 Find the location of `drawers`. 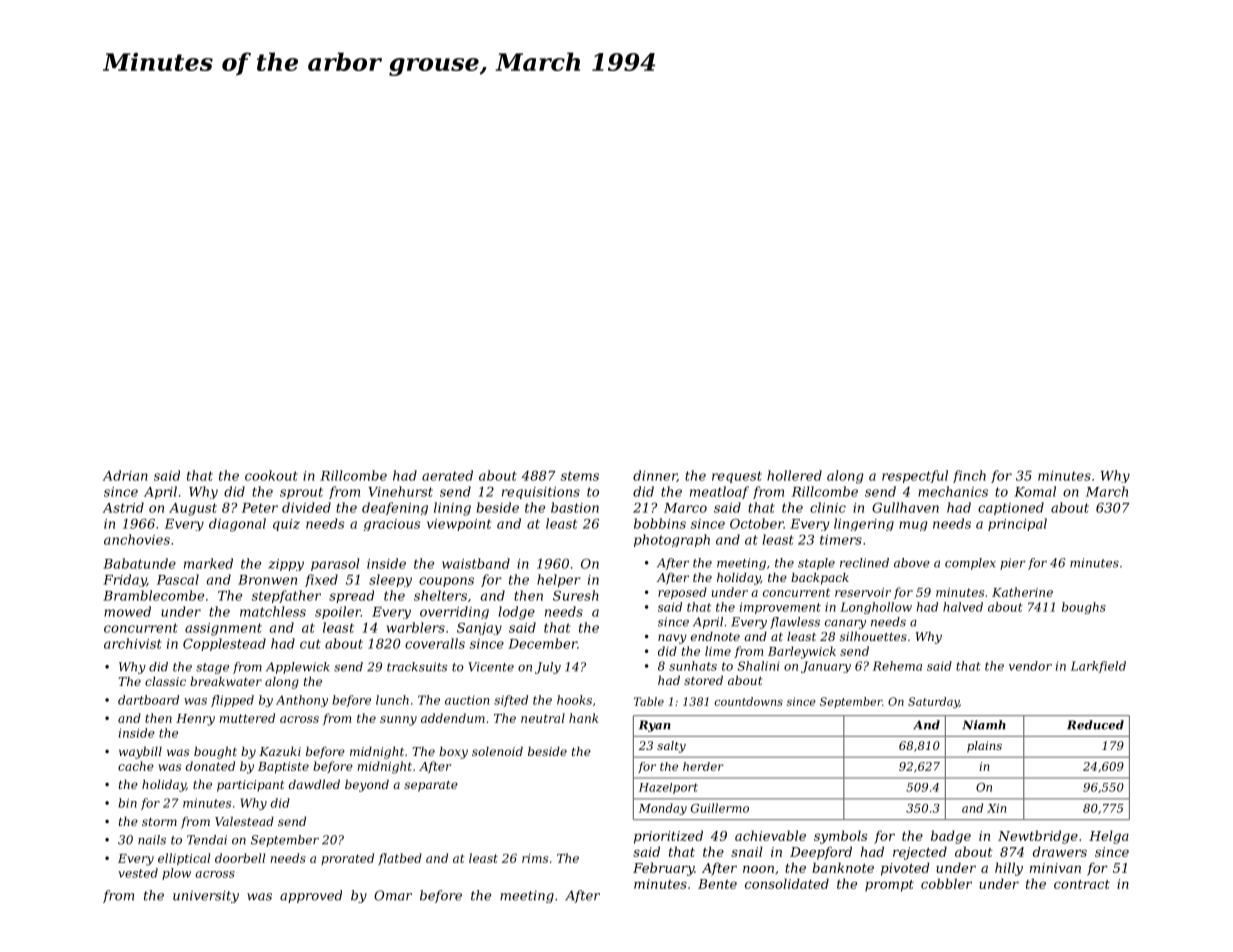

drawers is located at coordinates (1060, 851).
